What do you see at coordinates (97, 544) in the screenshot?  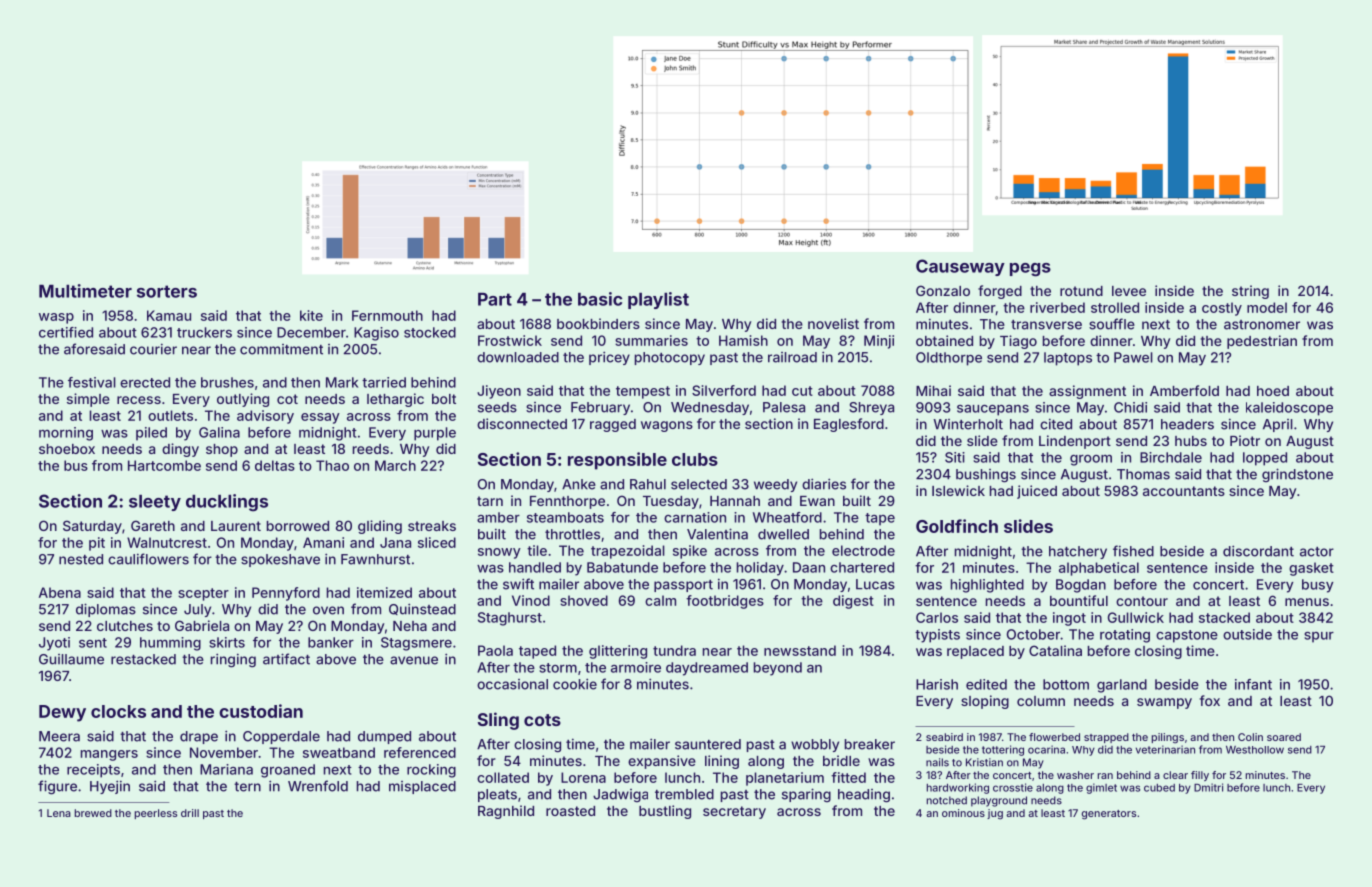 I see `pit` at bounding box center [97, 544].
